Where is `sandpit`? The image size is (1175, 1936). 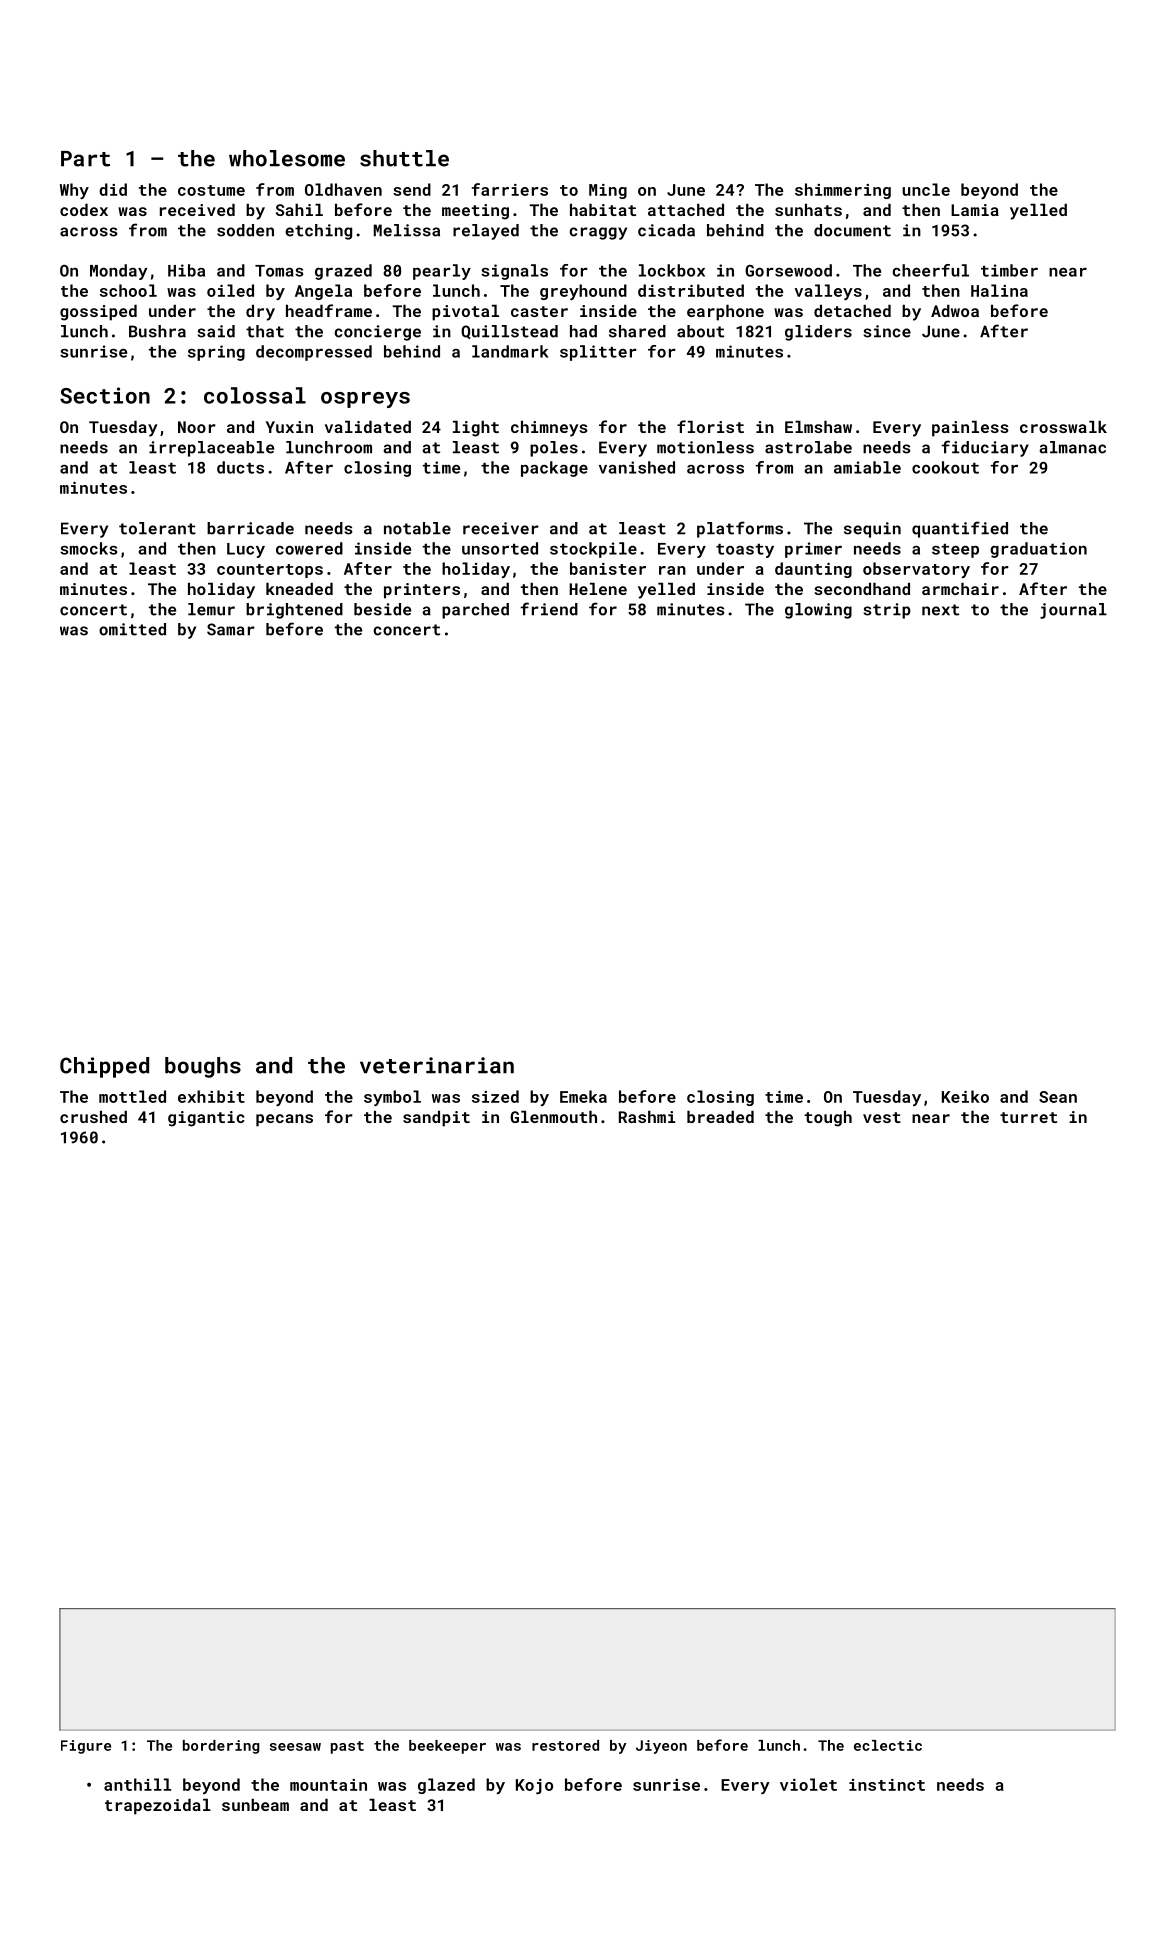
sandpit is located at coordinates (436, 1119).
